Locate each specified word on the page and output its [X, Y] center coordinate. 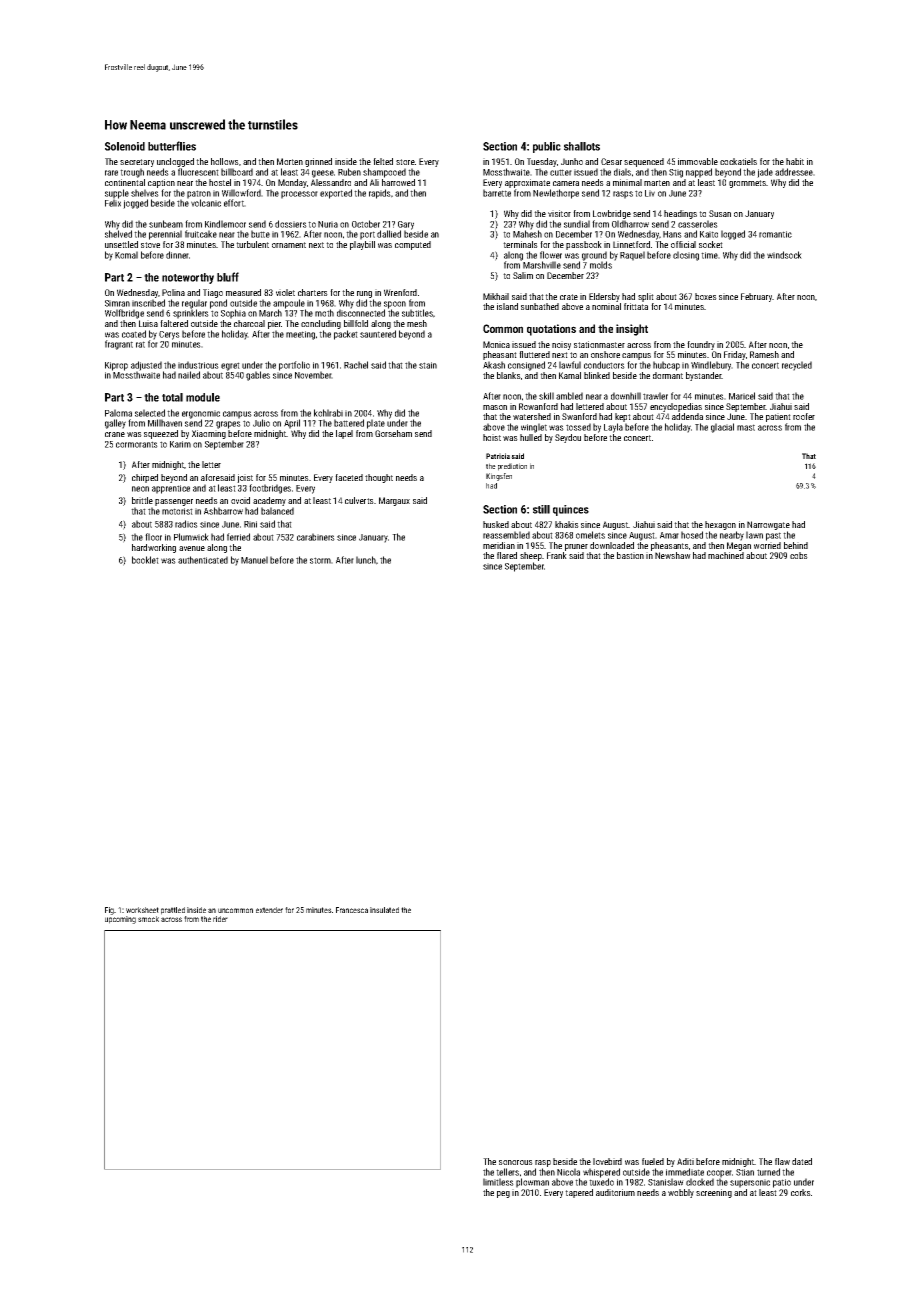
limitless [498, 1182]
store [405, 162]
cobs [799, 555]
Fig [109, 911]
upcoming [120, 920]
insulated [384, 910]
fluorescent [198, 172]
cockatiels [738, 161]
